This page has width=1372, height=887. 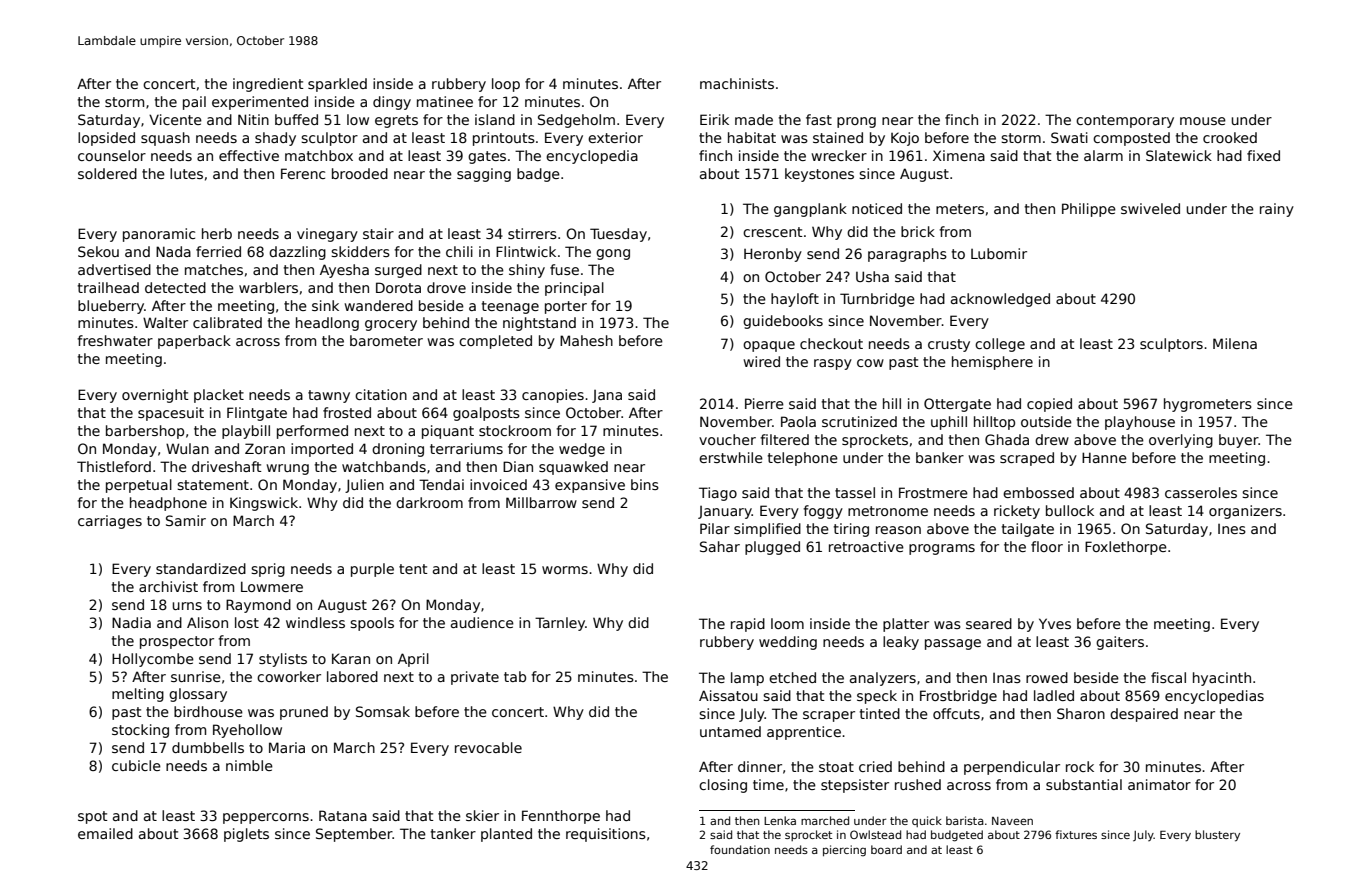 What do you see at coordinates (737, 83) in the page?
I see `machinists` at bounding box center [737, 83].
